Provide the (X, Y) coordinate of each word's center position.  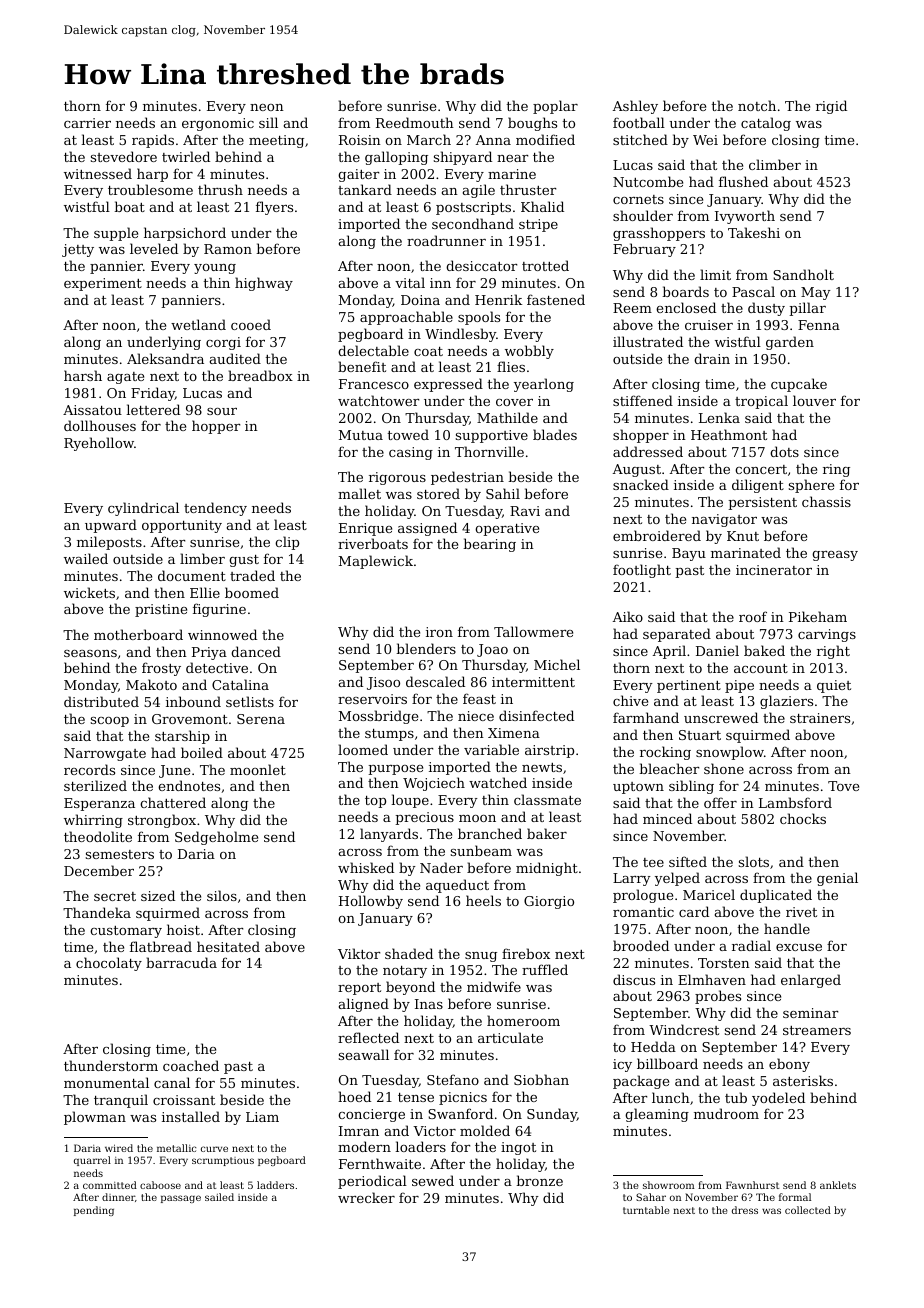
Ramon (228, 249)
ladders (275, 1185)
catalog (766, 124)
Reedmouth (415, 122)
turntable (646, 1210)
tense (416, 1097)
